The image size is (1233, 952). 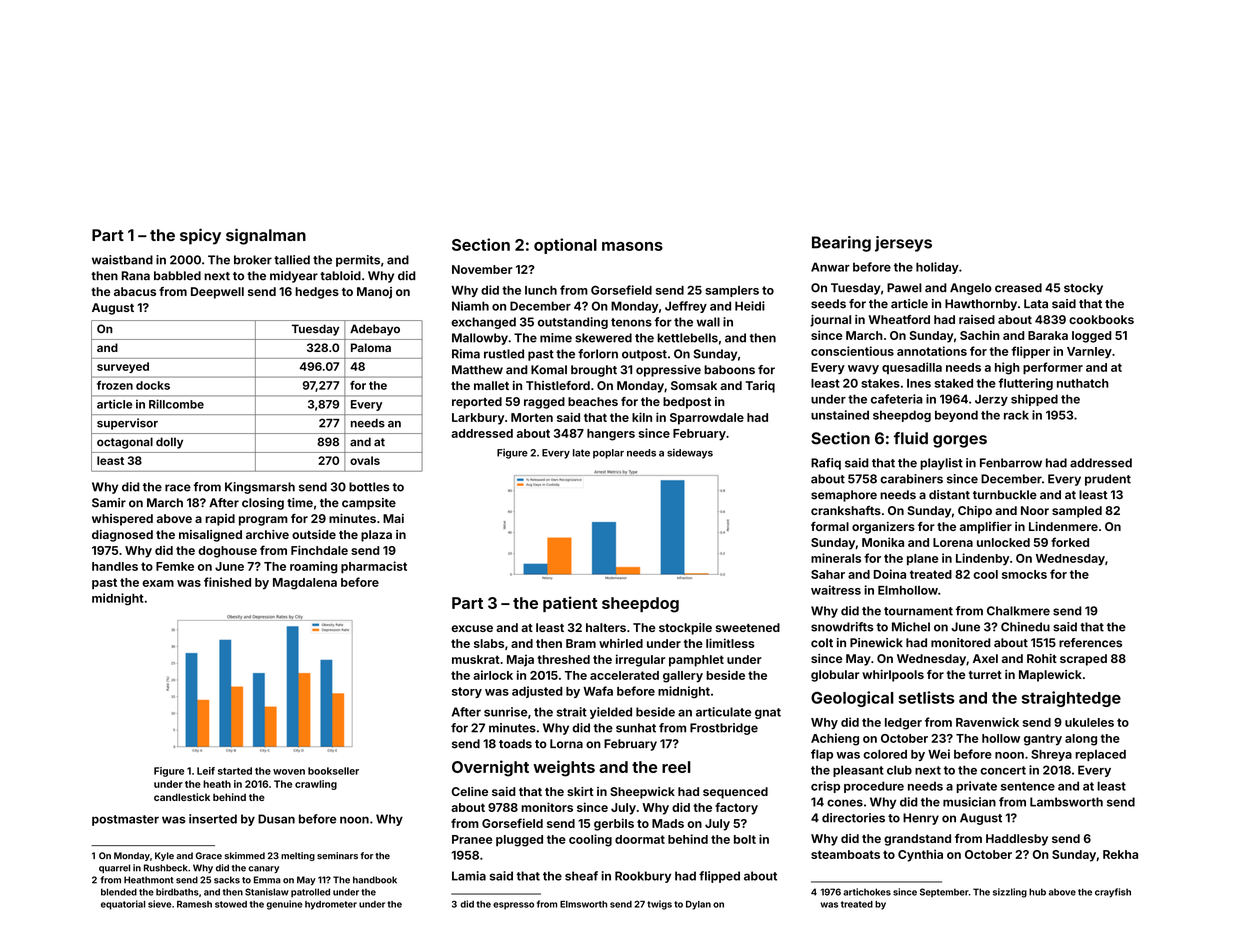 I want to click on optional, so click(x=565, y=246).
